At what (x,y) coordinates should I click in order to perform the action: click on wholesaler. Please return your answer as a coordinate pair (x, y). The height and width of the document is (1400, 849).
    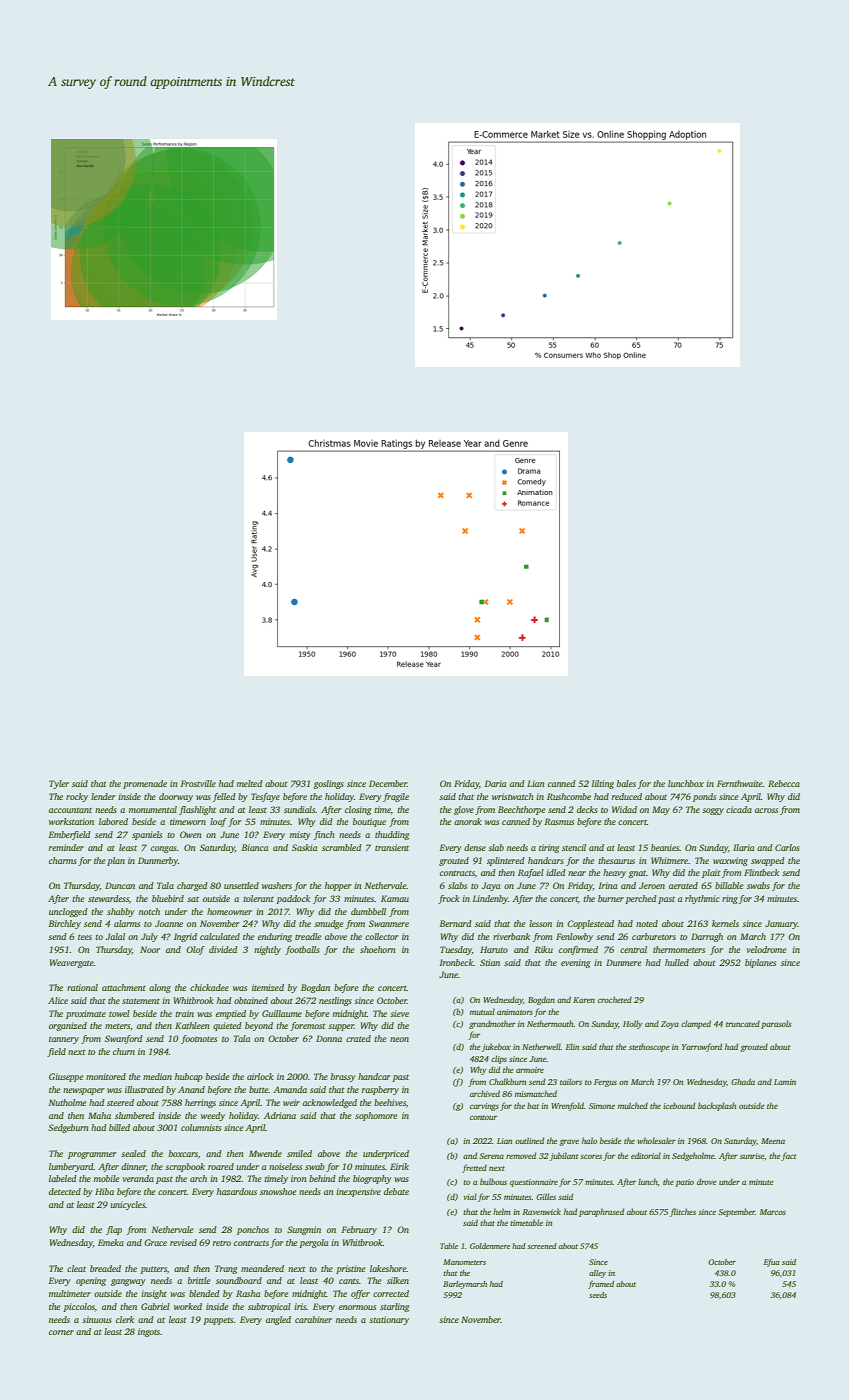
    Looking at the image, I should click on (656, 1140).
